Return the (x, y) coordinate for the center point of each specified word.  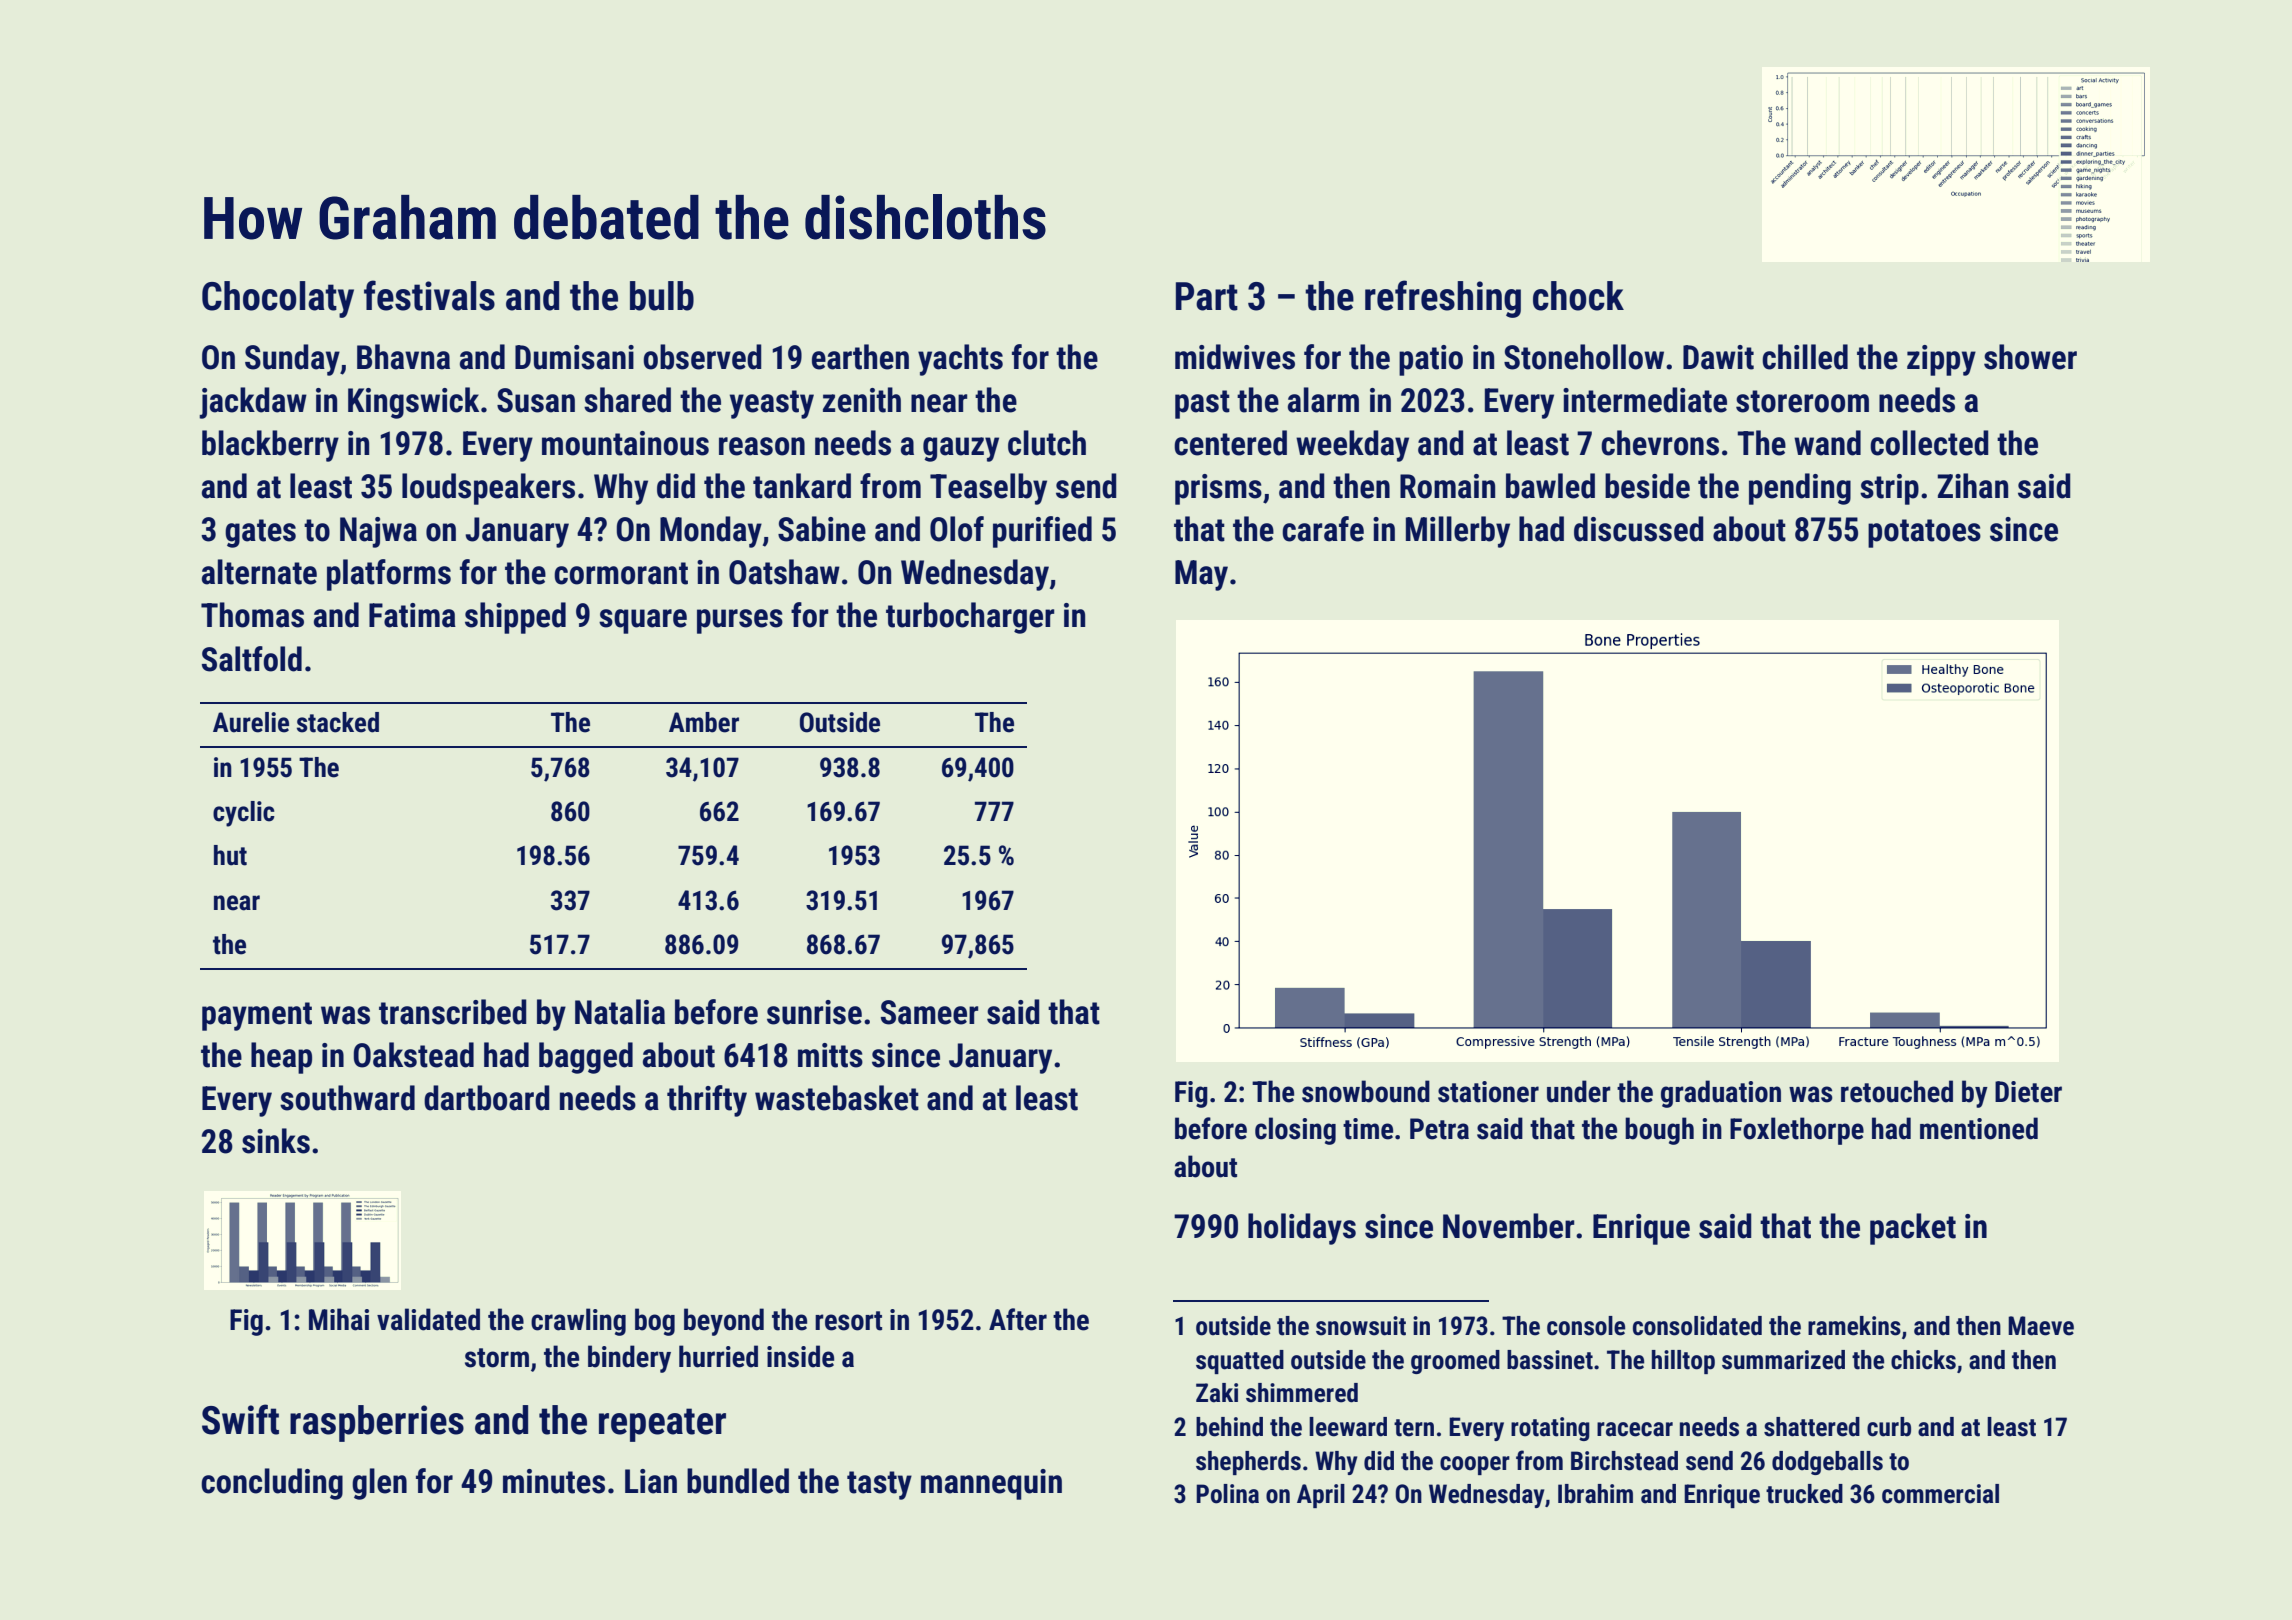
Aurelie (251, 722)
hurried (718, 1356)
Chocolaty (278, 299)
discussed (1639, 529)
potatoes (1924, 533)
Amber (704, 722)
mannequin (991, 1484)
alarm (1323, 400)
